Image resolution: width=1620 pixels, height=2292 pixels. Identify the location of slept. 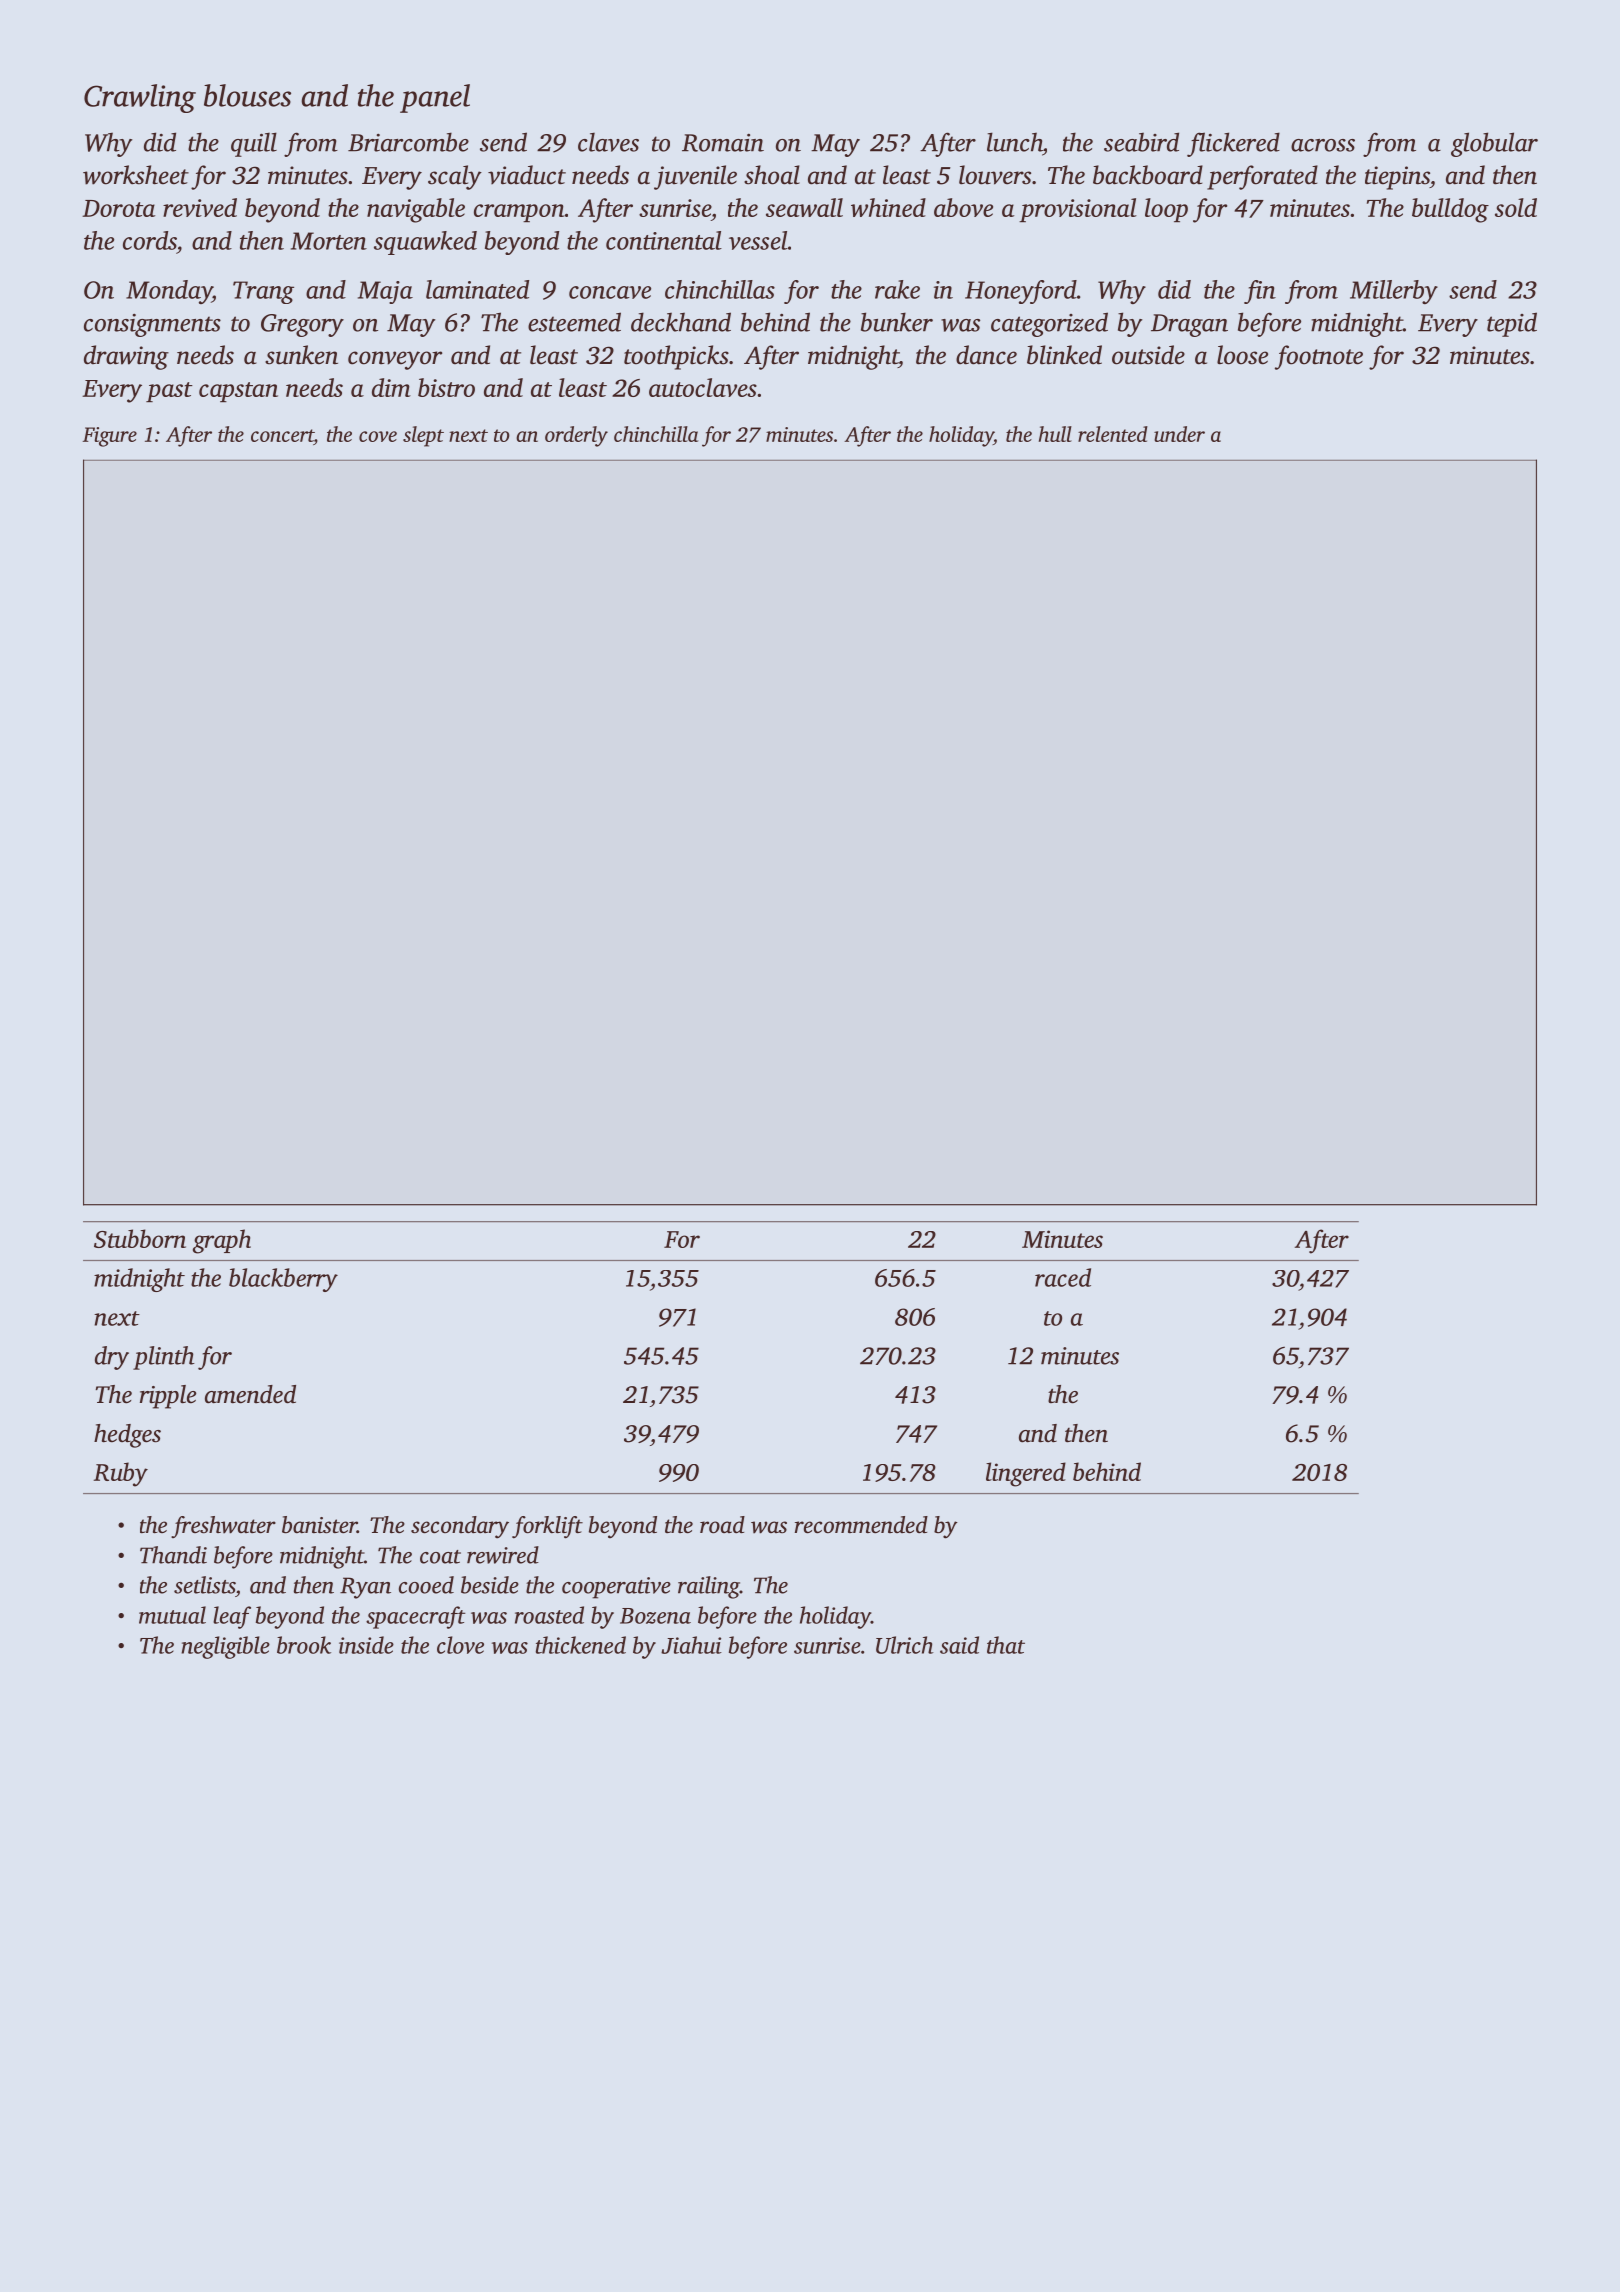
(423, 436).
